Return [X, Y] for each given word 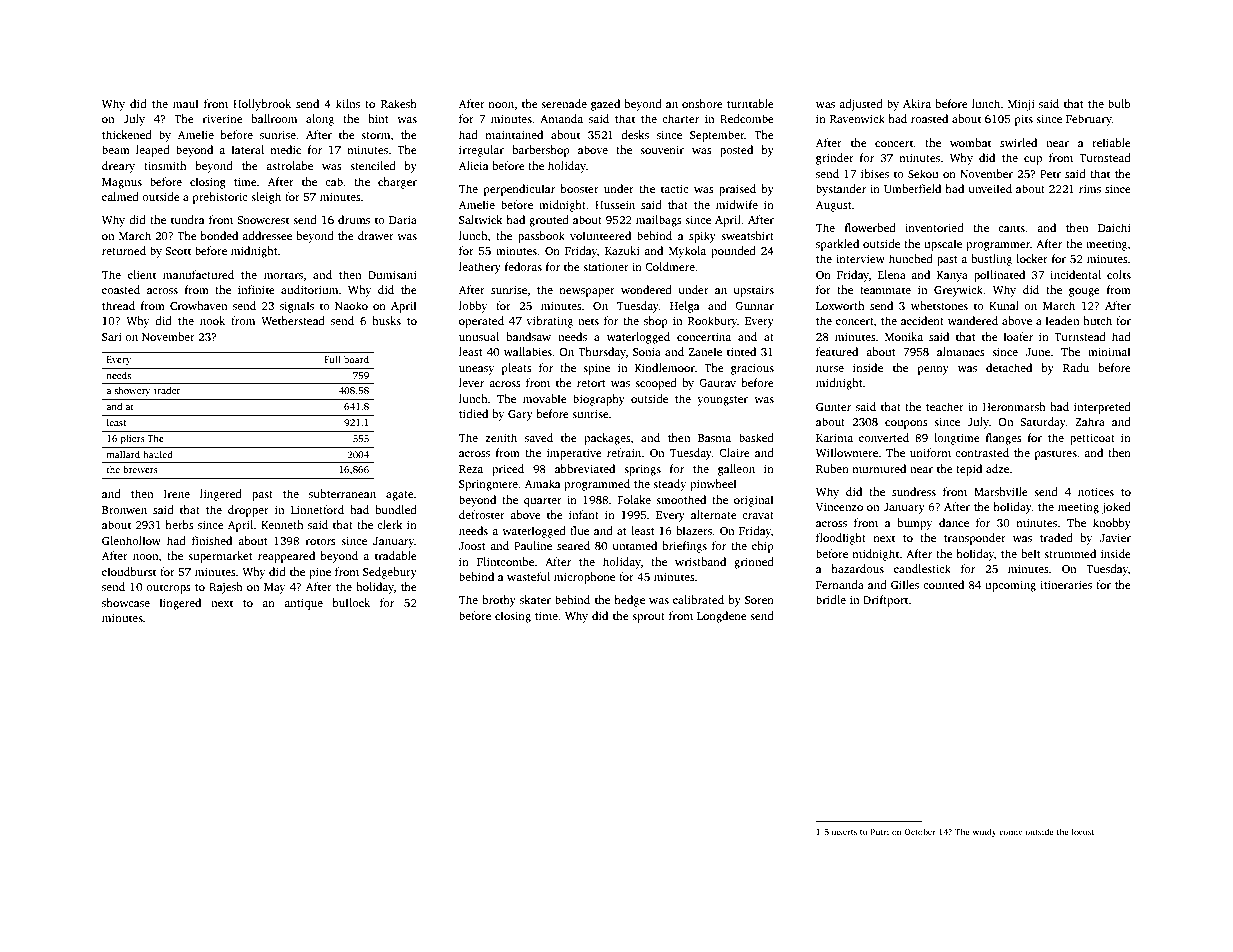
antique [303, 604]
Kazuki [622, 250]
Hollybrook [262, 105]
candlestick [922, 568]
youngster [722, 401]
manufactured [198, 274]
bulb [1119, 103]
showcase [126, 602]
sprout [648, 618]
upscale [943, 245]
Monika [904, 336]
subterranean [342, 493]
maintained [514, 134]
